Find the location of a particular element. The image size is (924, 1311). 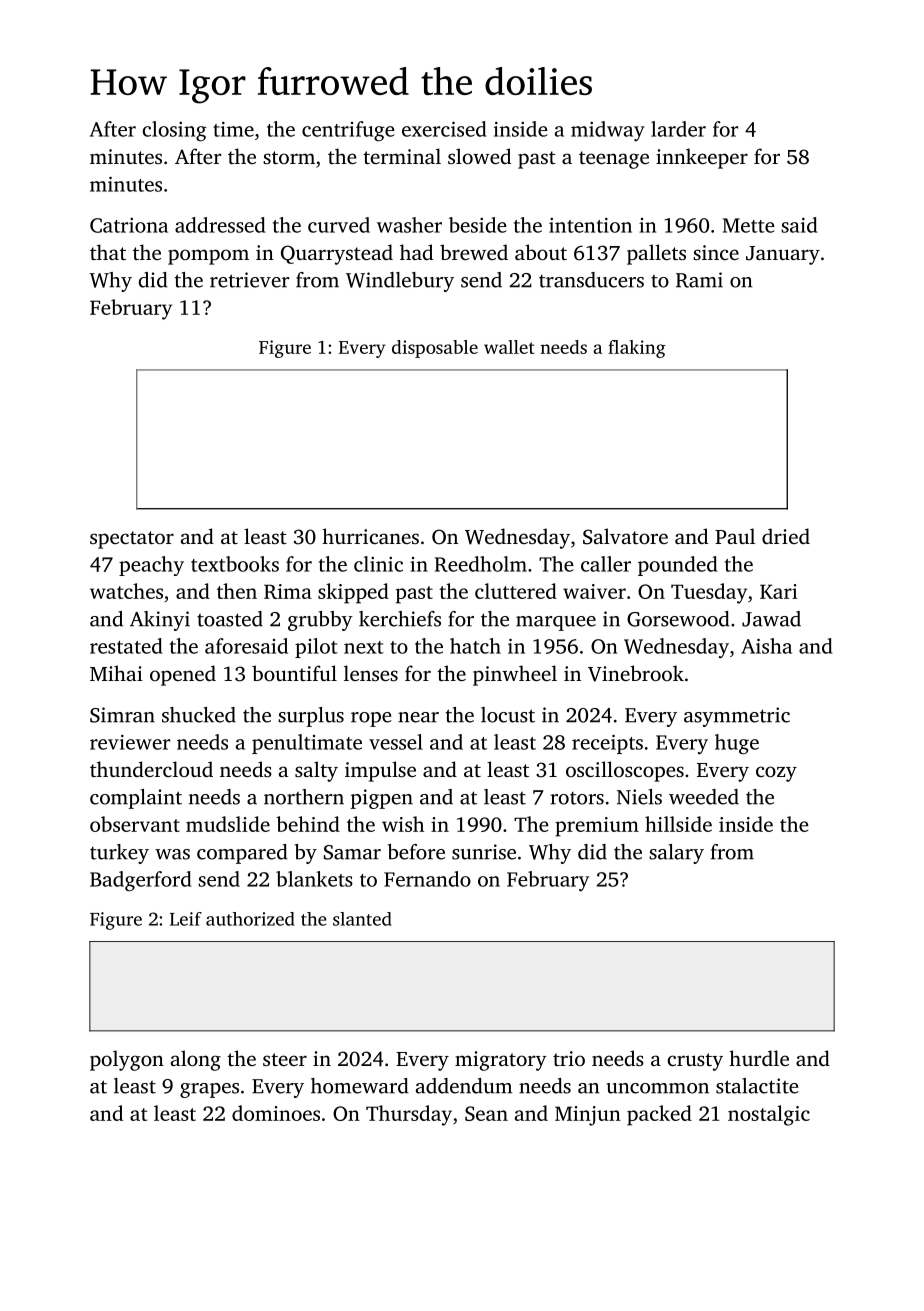

Rima is located at coordinates (288, 591).
